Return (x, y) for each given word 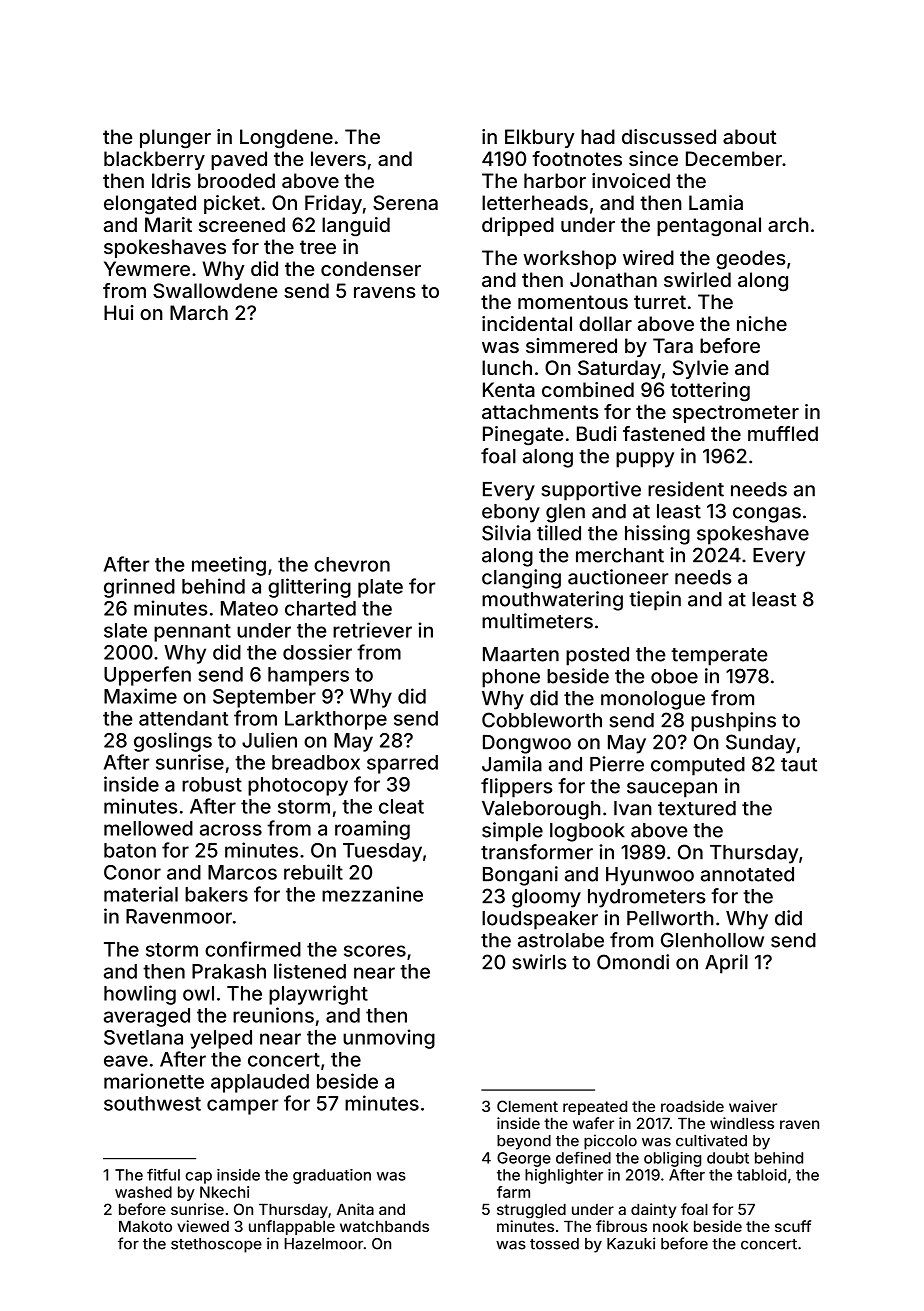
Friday (333, 204)
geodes (750, 260)
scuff (793, 1226)
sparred (402, 764)
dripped (518, 226)
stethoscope (216, 1245)
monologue (653, 700)
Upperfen (147, 676)
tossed (554, 1244)
